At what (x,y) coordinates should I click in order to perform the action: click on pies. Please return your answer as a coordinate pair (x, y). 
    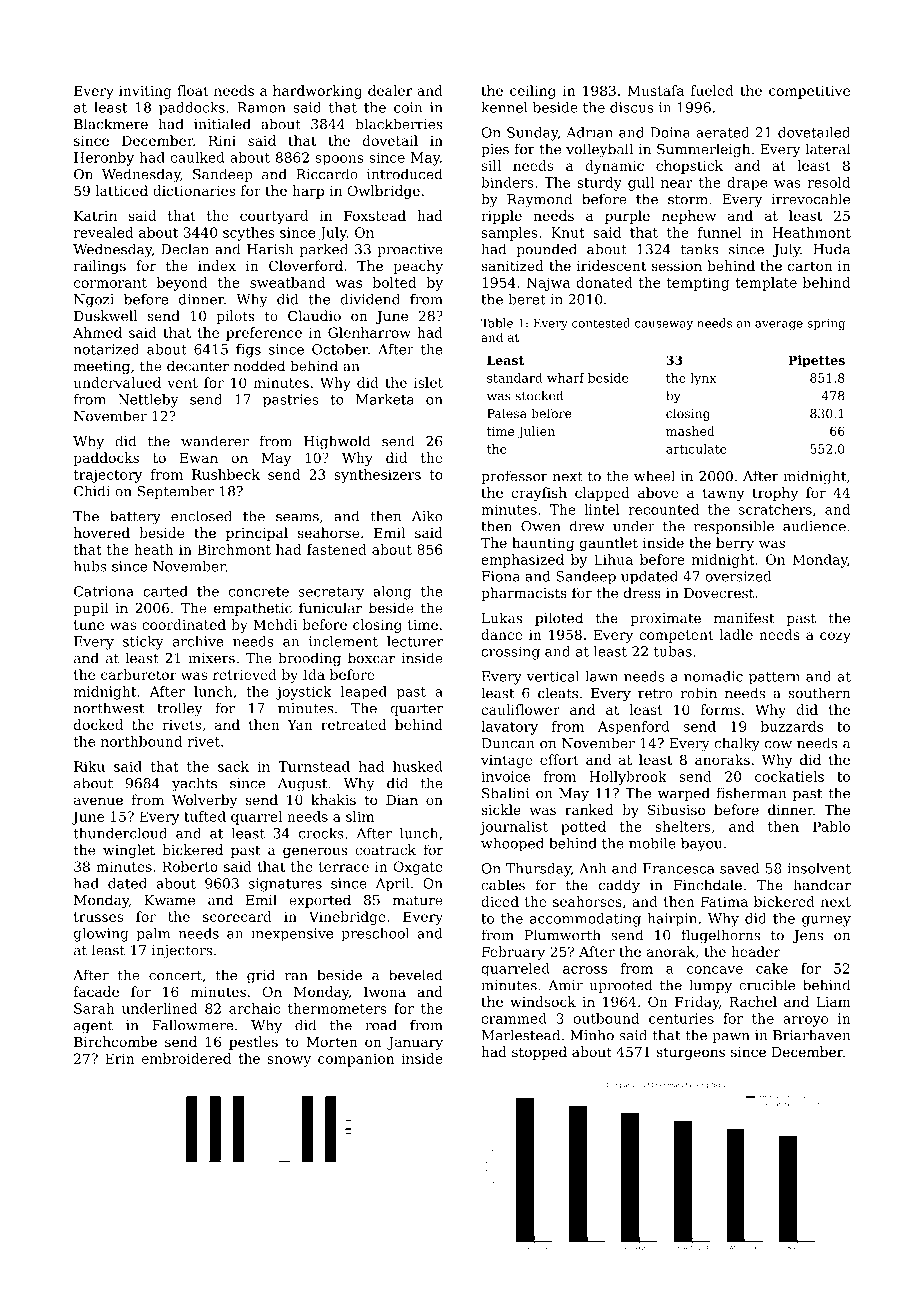
    Looking at the image, I should click on (495, 150).
